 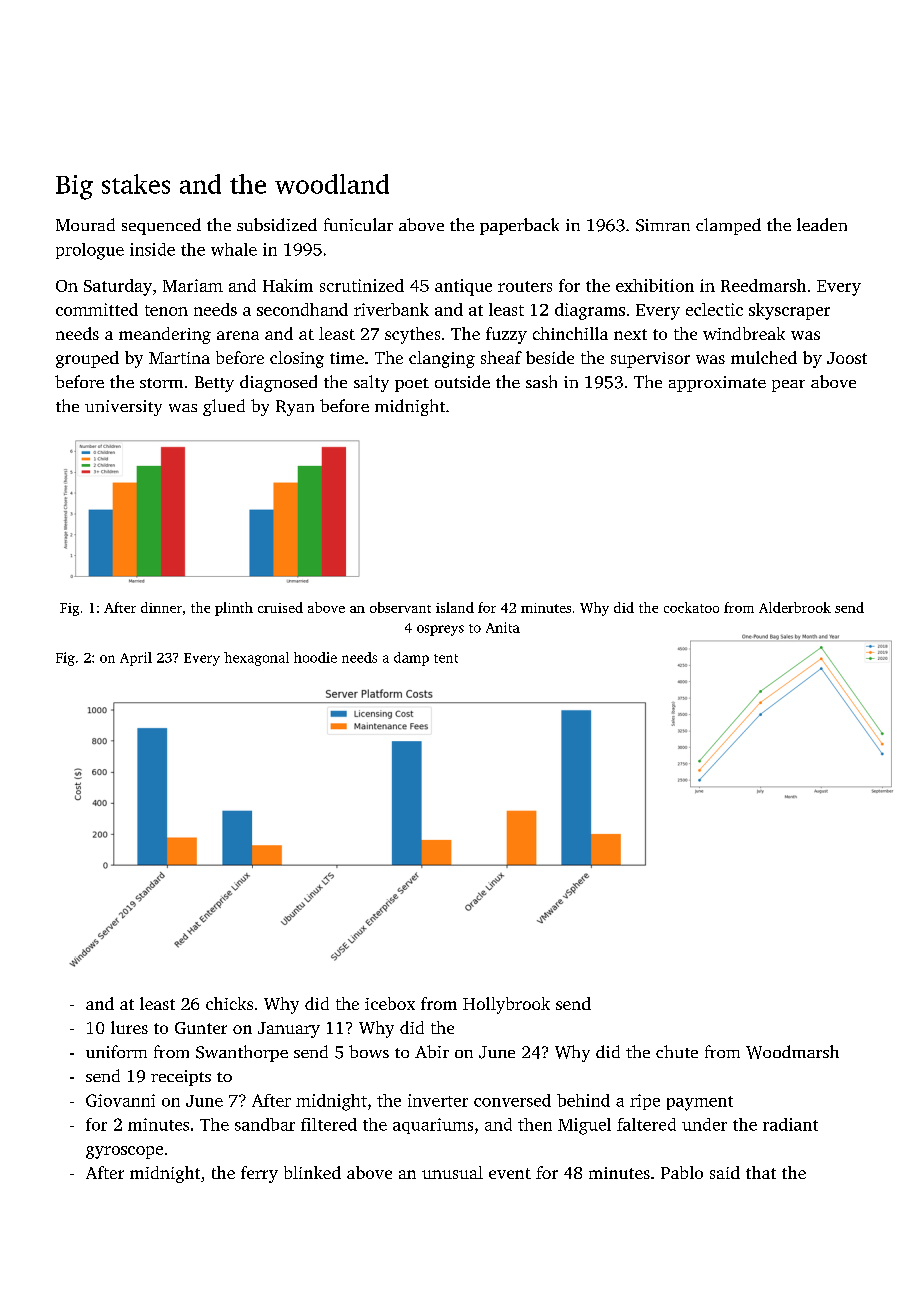 What do you see at coordinates (224, 407) in the screenshot?
I see `glued` at bounding box center [224, 407].
